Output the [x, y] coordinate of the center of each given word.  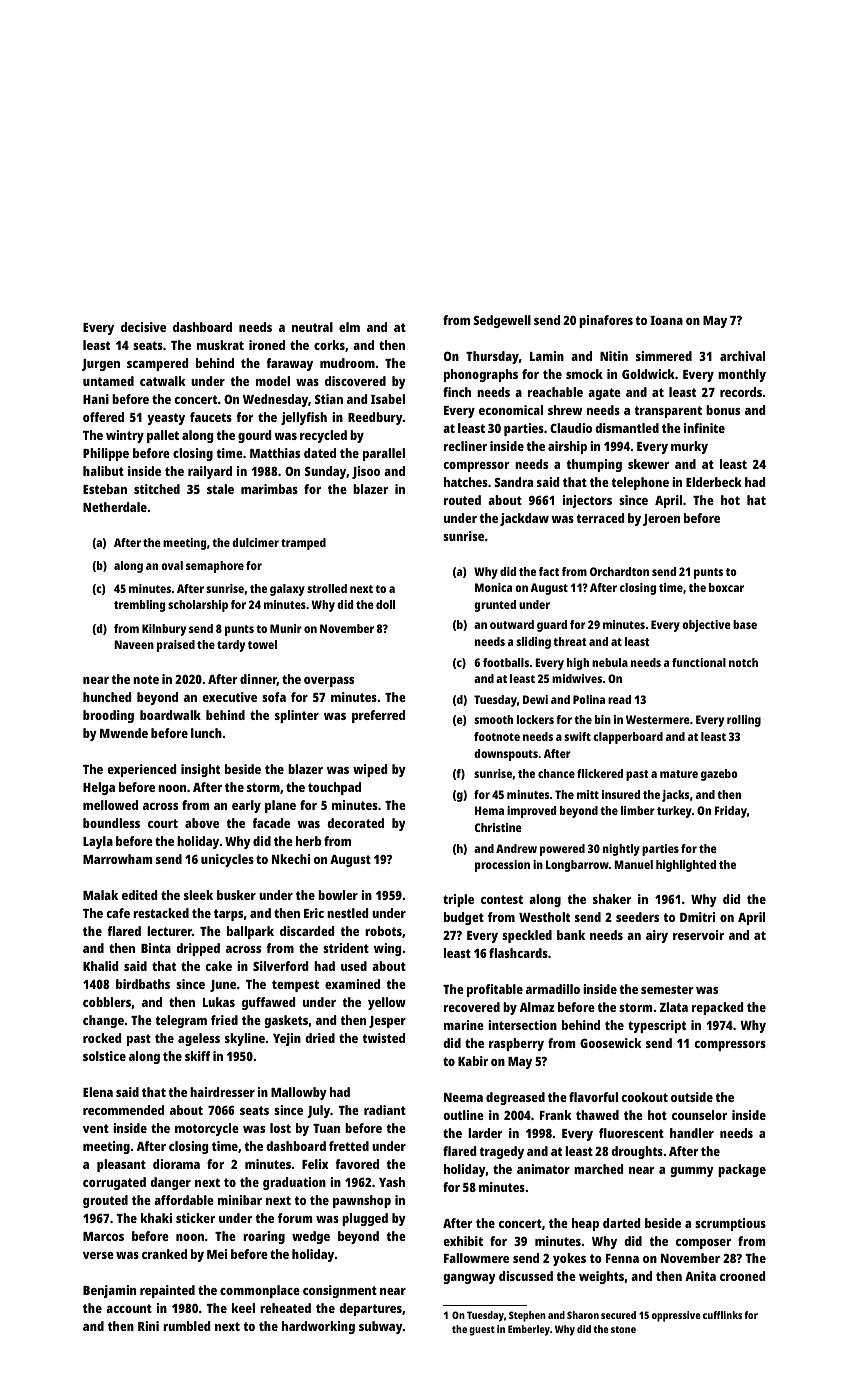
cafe [118, 913]
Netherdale [115, 507]
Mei [217, 1254]
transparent [668, 412]
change [103, 1021]
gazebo [719, 775]
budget [464, 918]
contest [502, 899]
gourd [254, 436]
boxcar [726, 587]
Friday [731, 812]
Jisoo [366, 472]
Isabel [388, 399]
